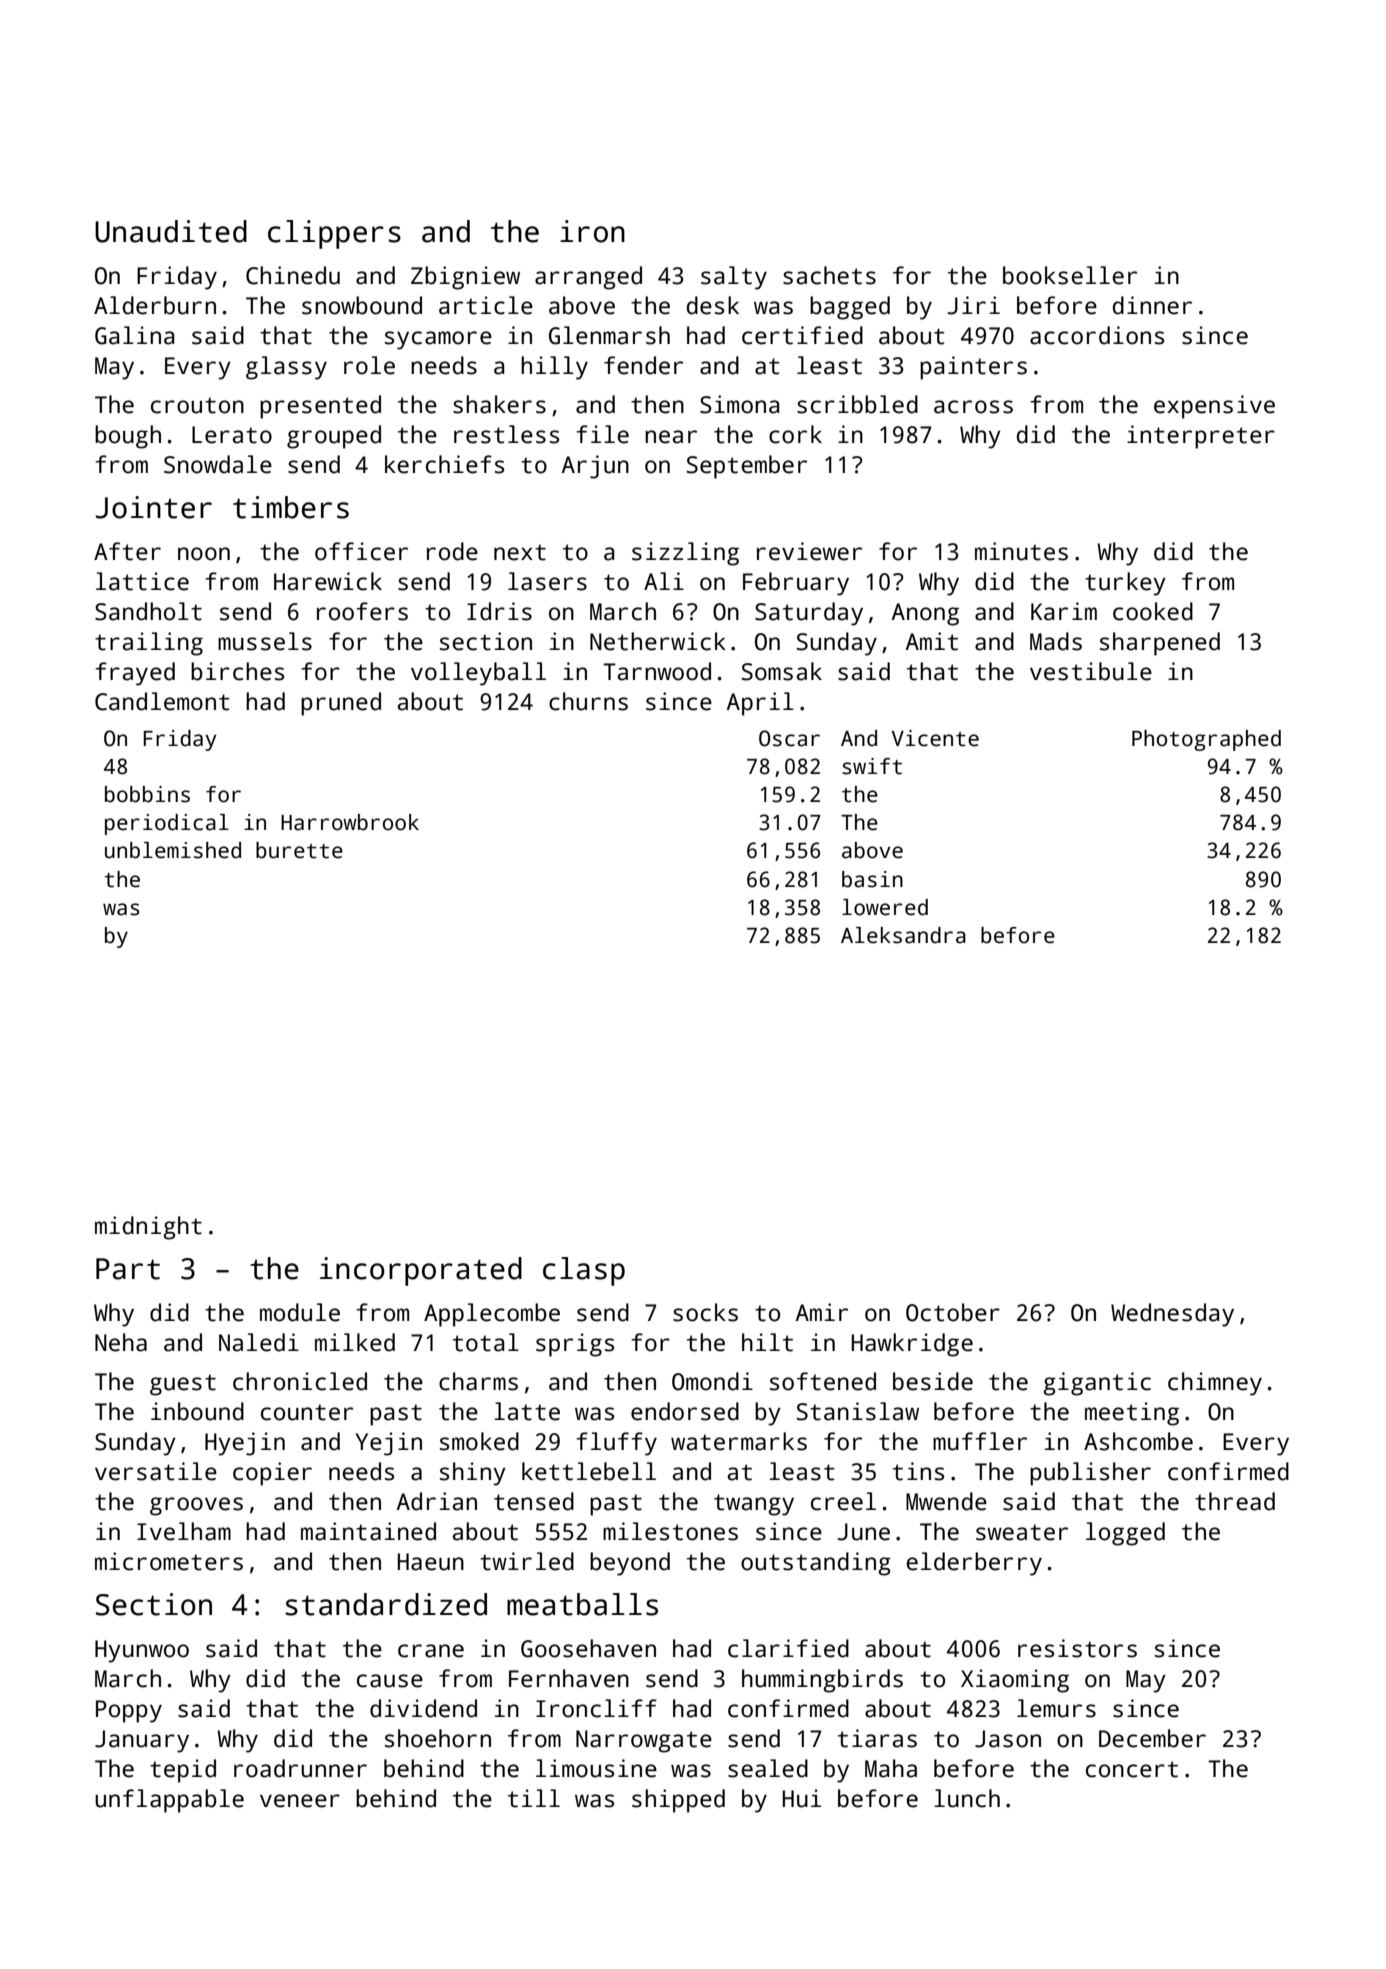 Image resolution: width=1386 pixels, height=1969 pixels. I want to click on lasers, so click(547, 581).
